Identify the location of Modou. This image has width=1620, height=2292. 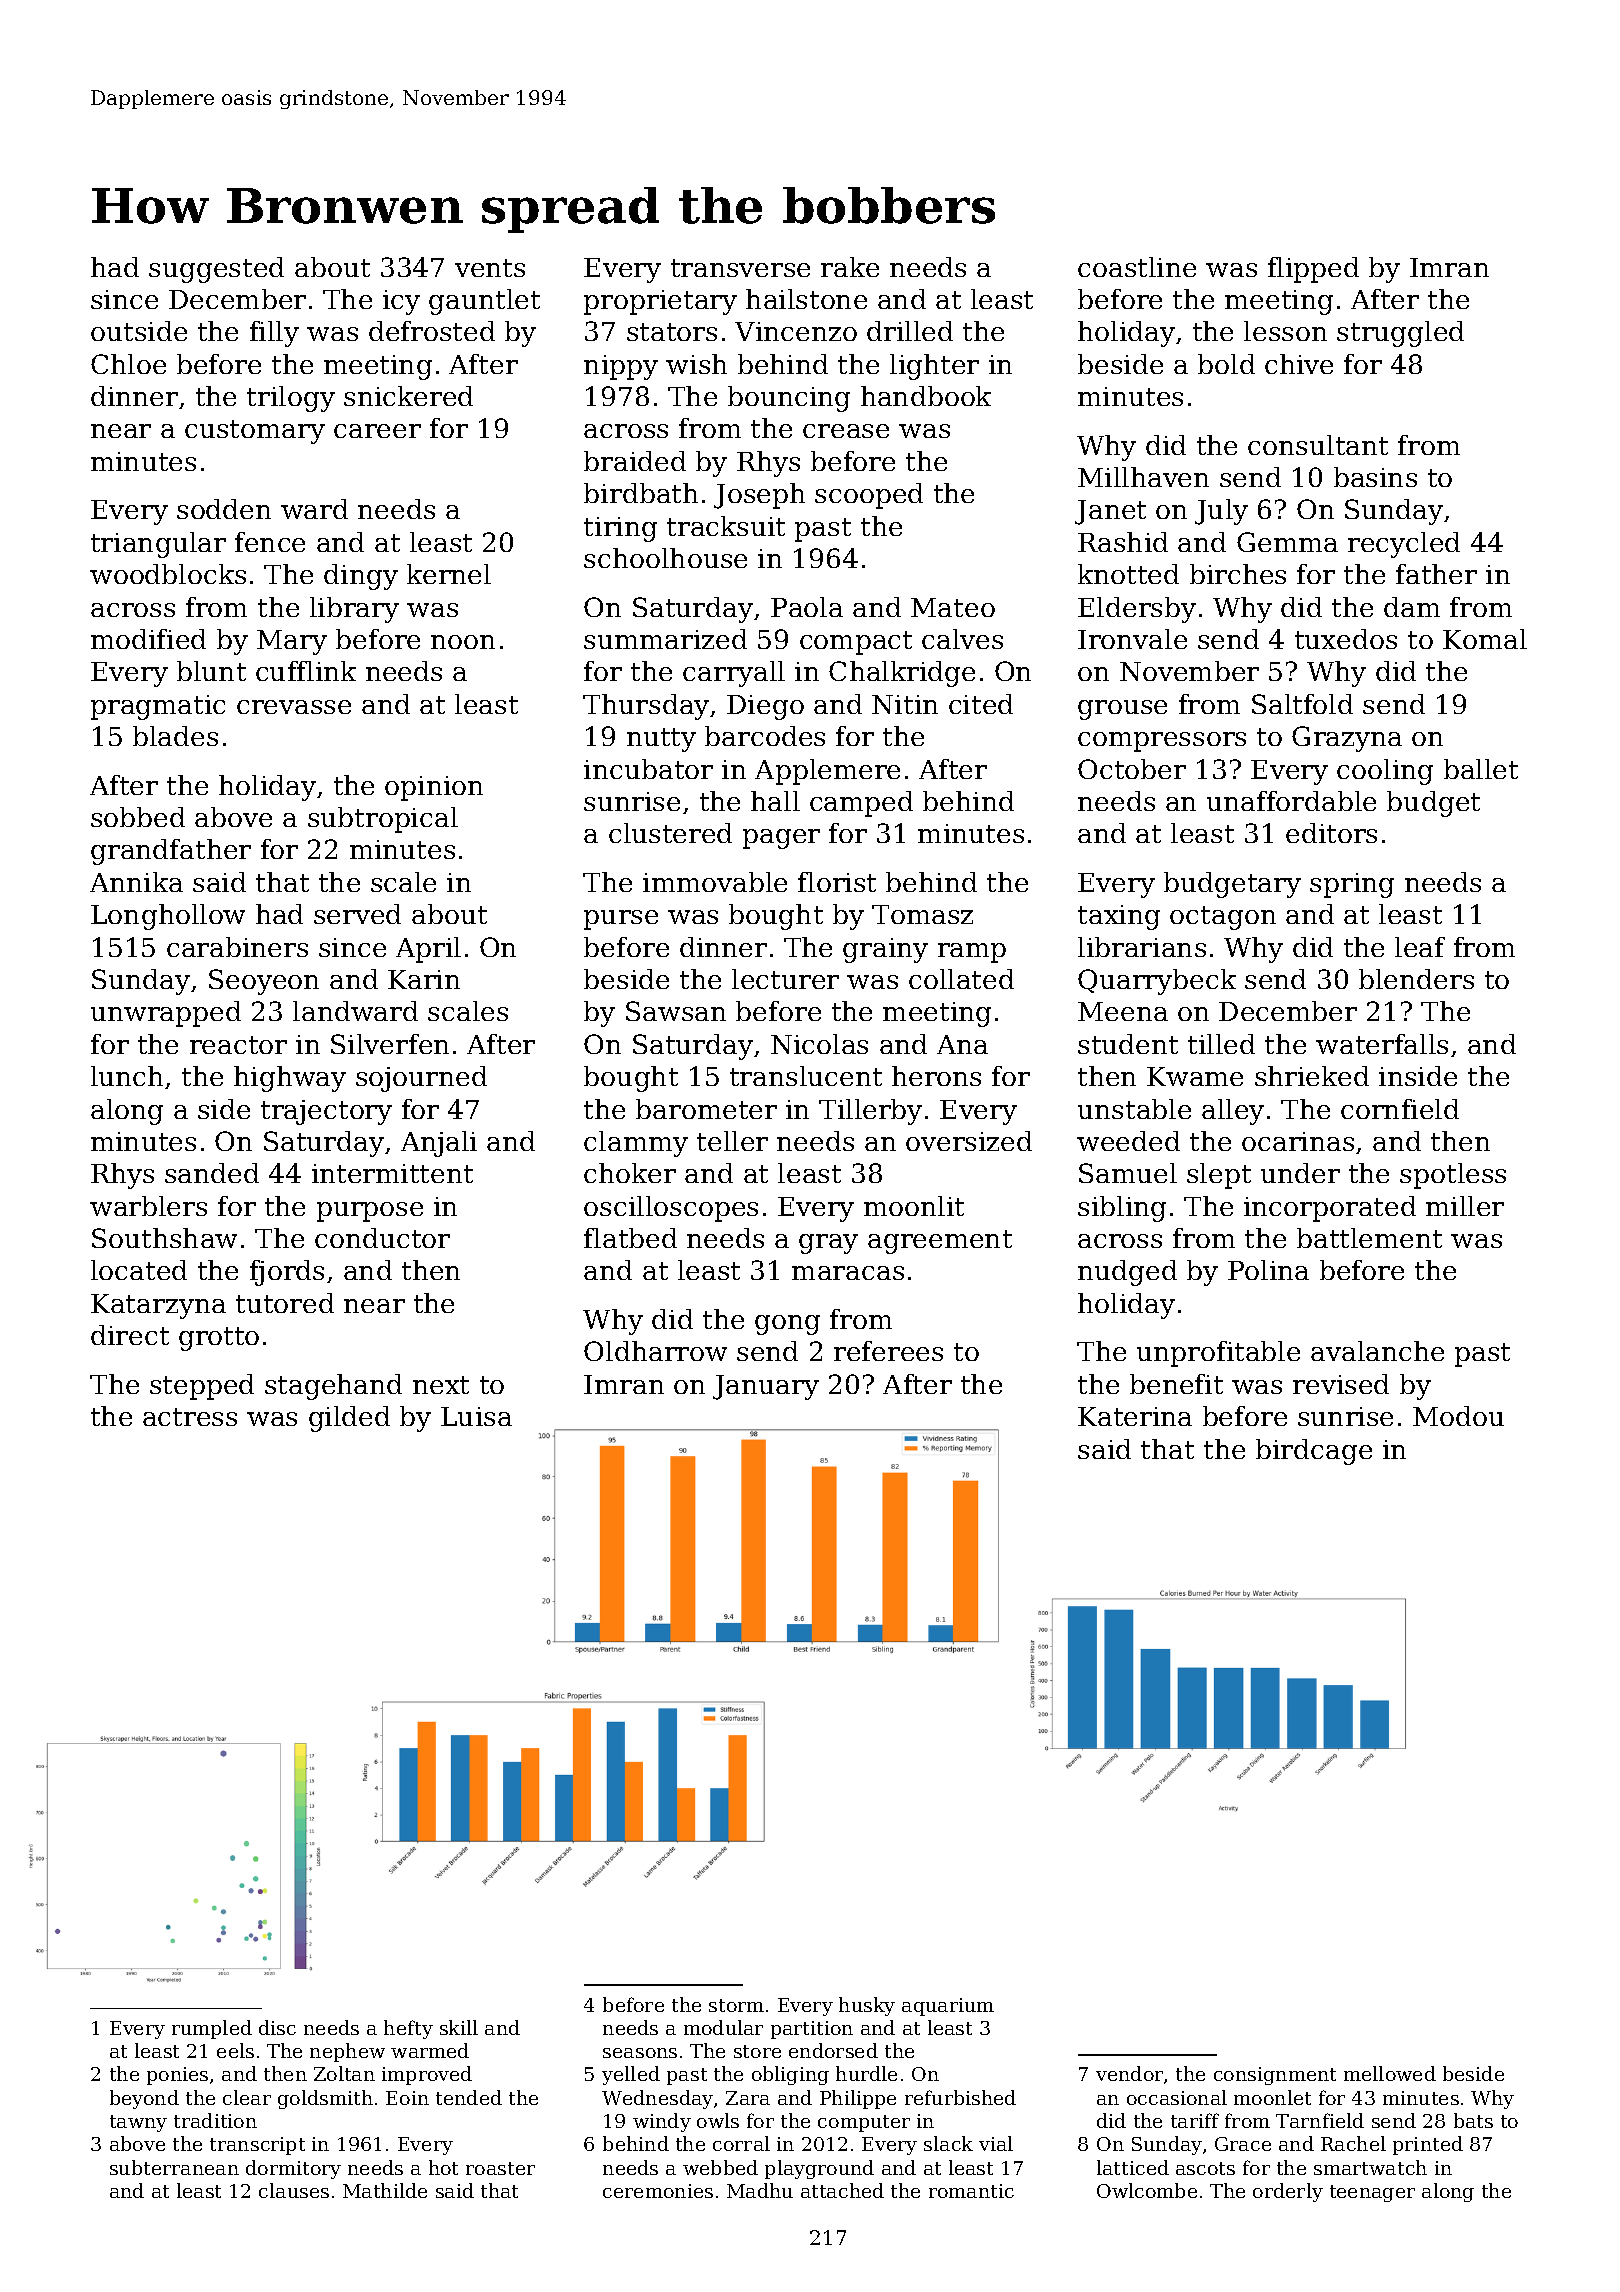
(1458, 1416).
